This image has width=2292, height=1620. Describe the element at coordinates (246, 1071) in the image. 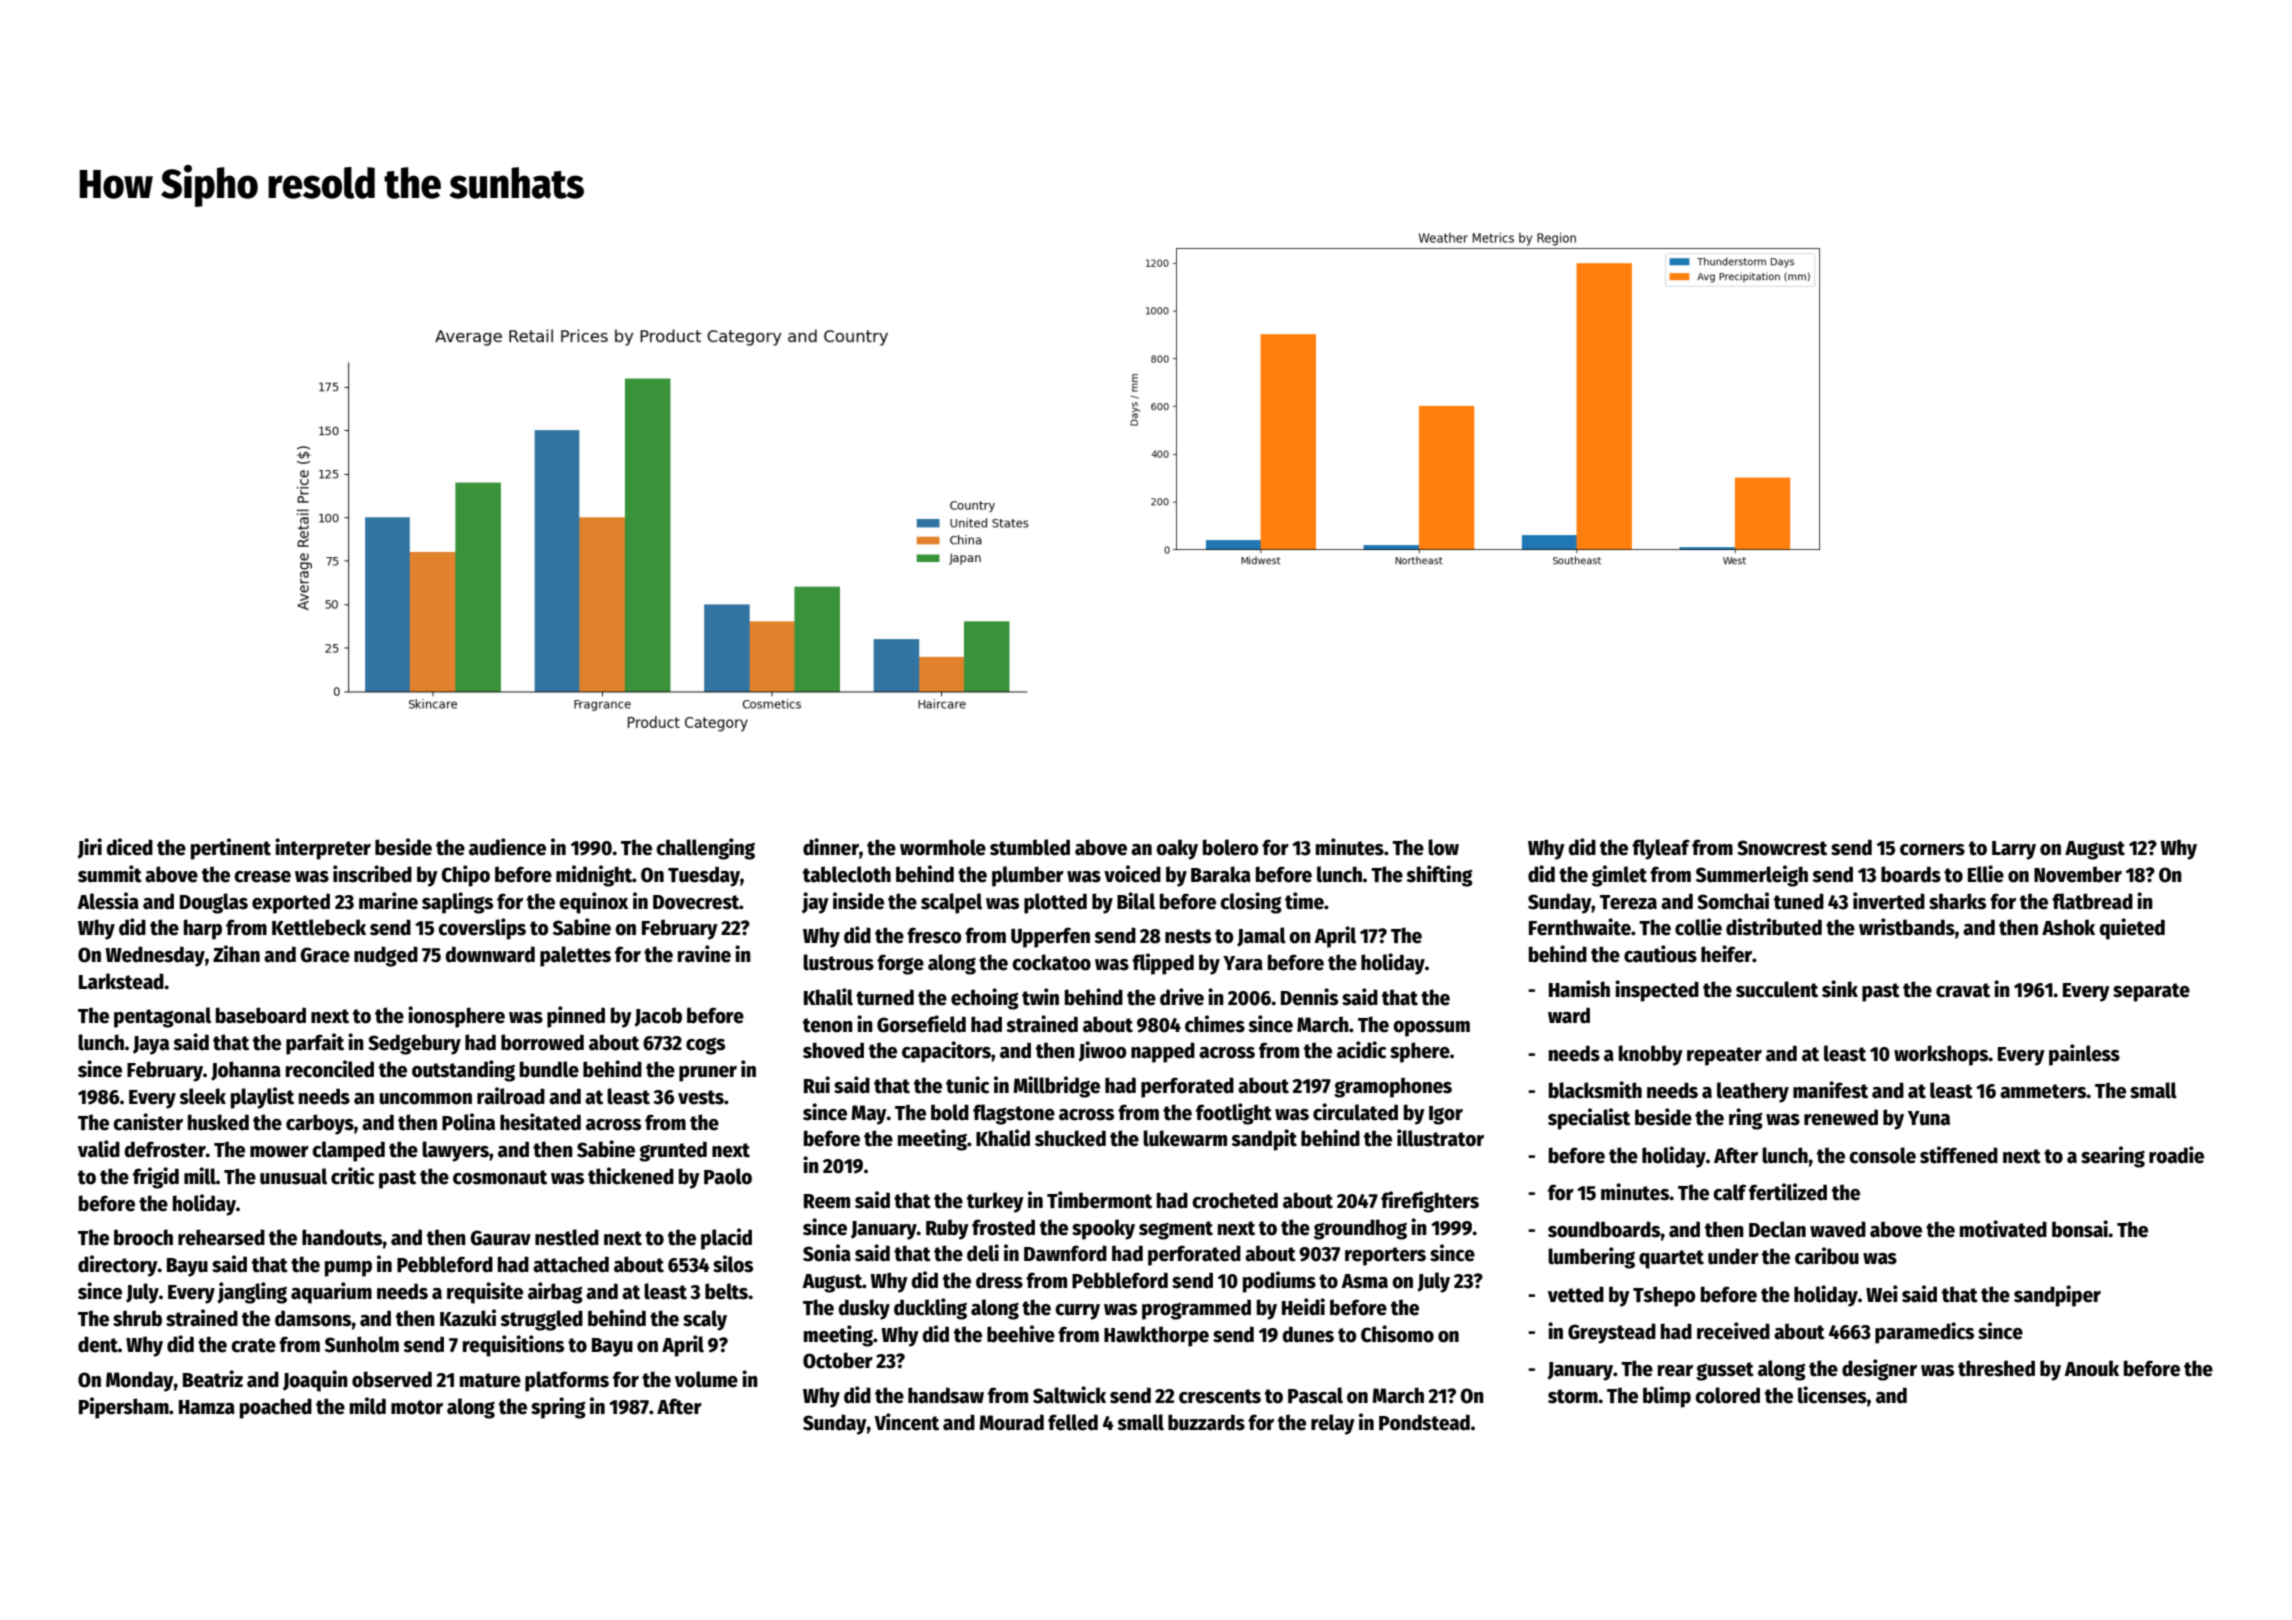

I see `Johanna` at that location.
